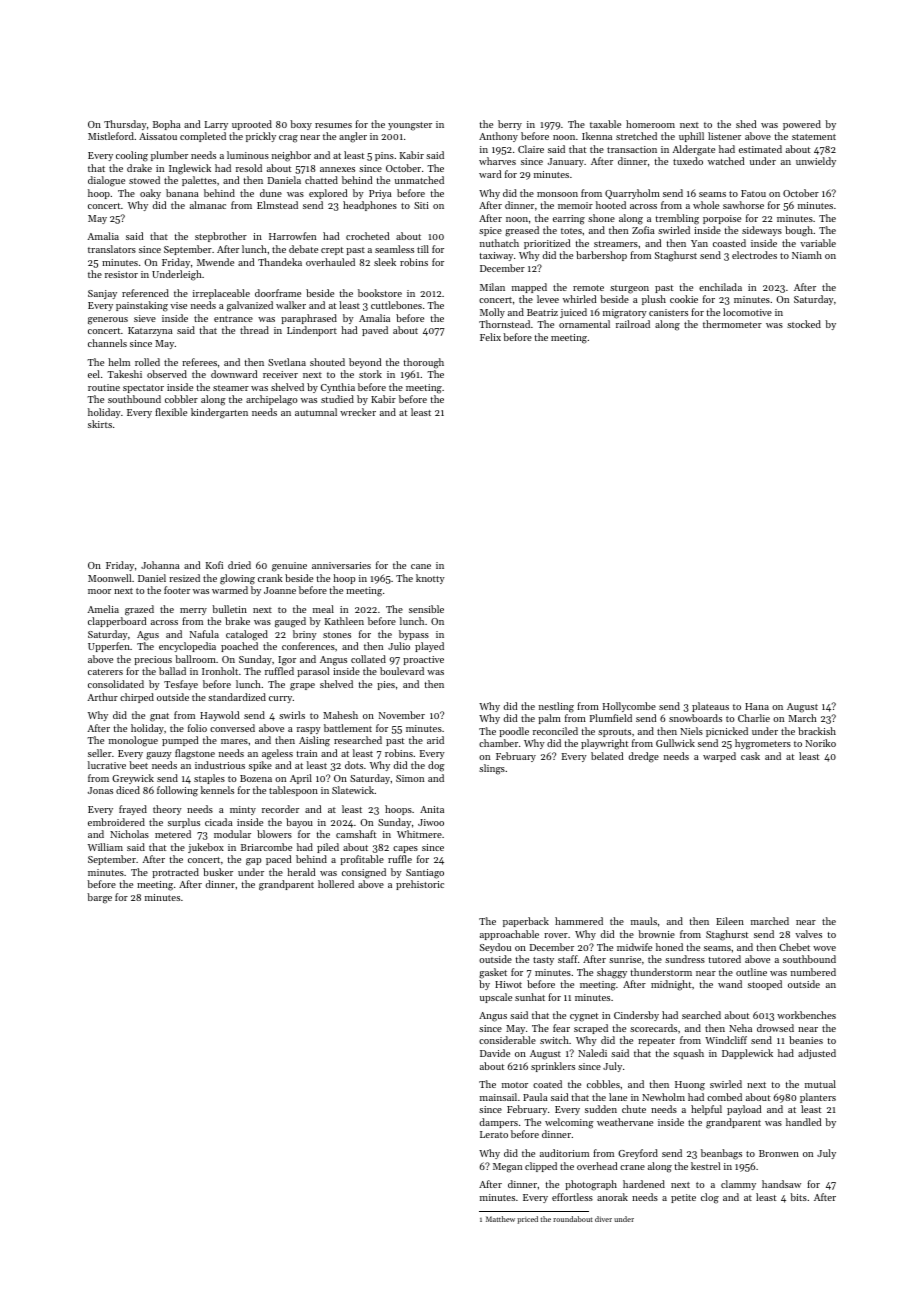  Describe the element at coordinates (497, 161) in the screenshot. I see `wharves` at that location.
